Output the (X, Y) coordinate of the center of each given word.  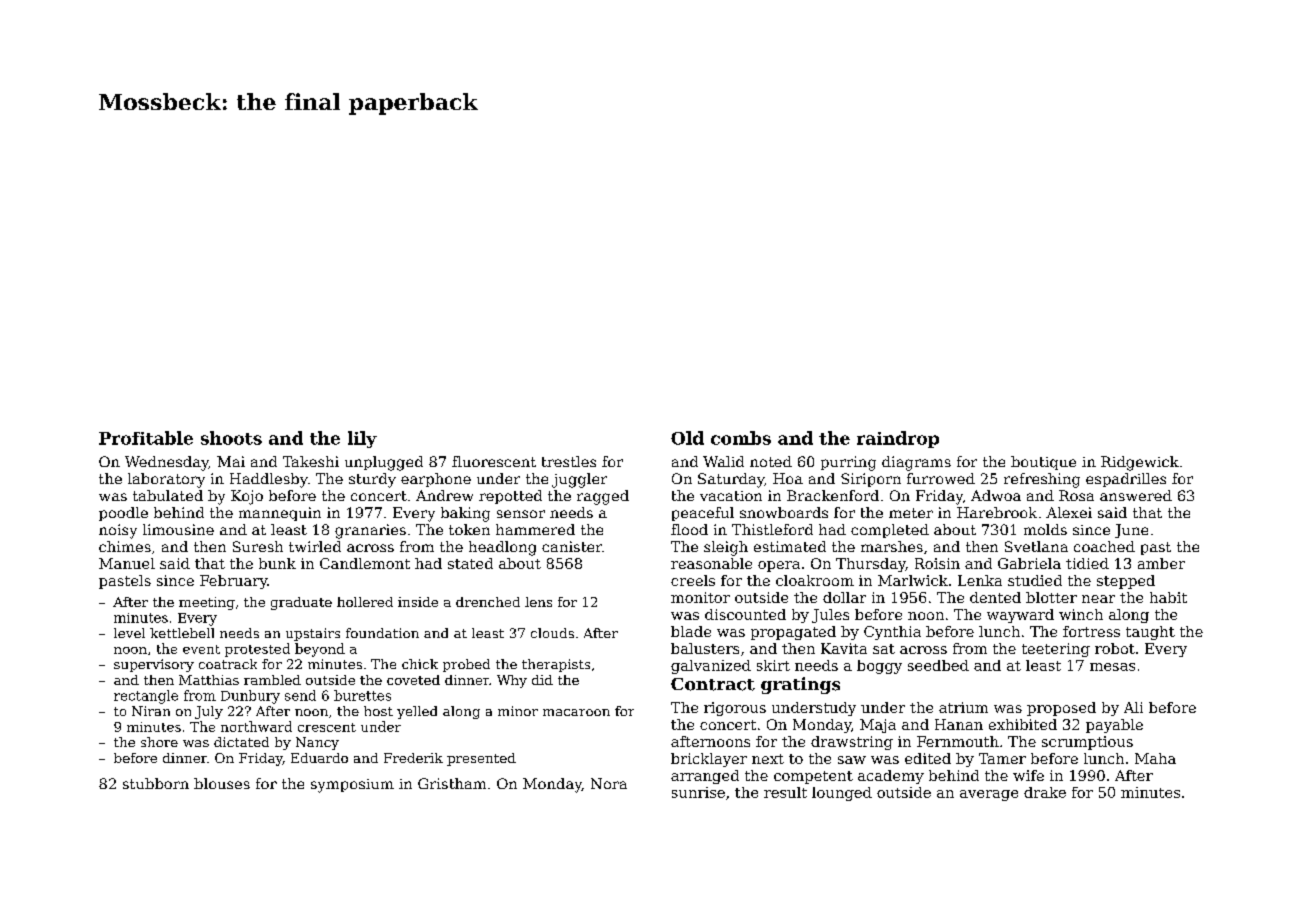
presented (481, 759)
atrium (963, 707)
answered (1136, 495)
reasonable (711, 563)
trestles (569, 461)
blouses (222, 783)
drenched (488, 602)
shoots (231, 438)
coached (1104, 546)
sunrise (698, 792)
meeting (207, 603)
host (378, 711)
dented (995, 597)
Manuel (127, 563)
